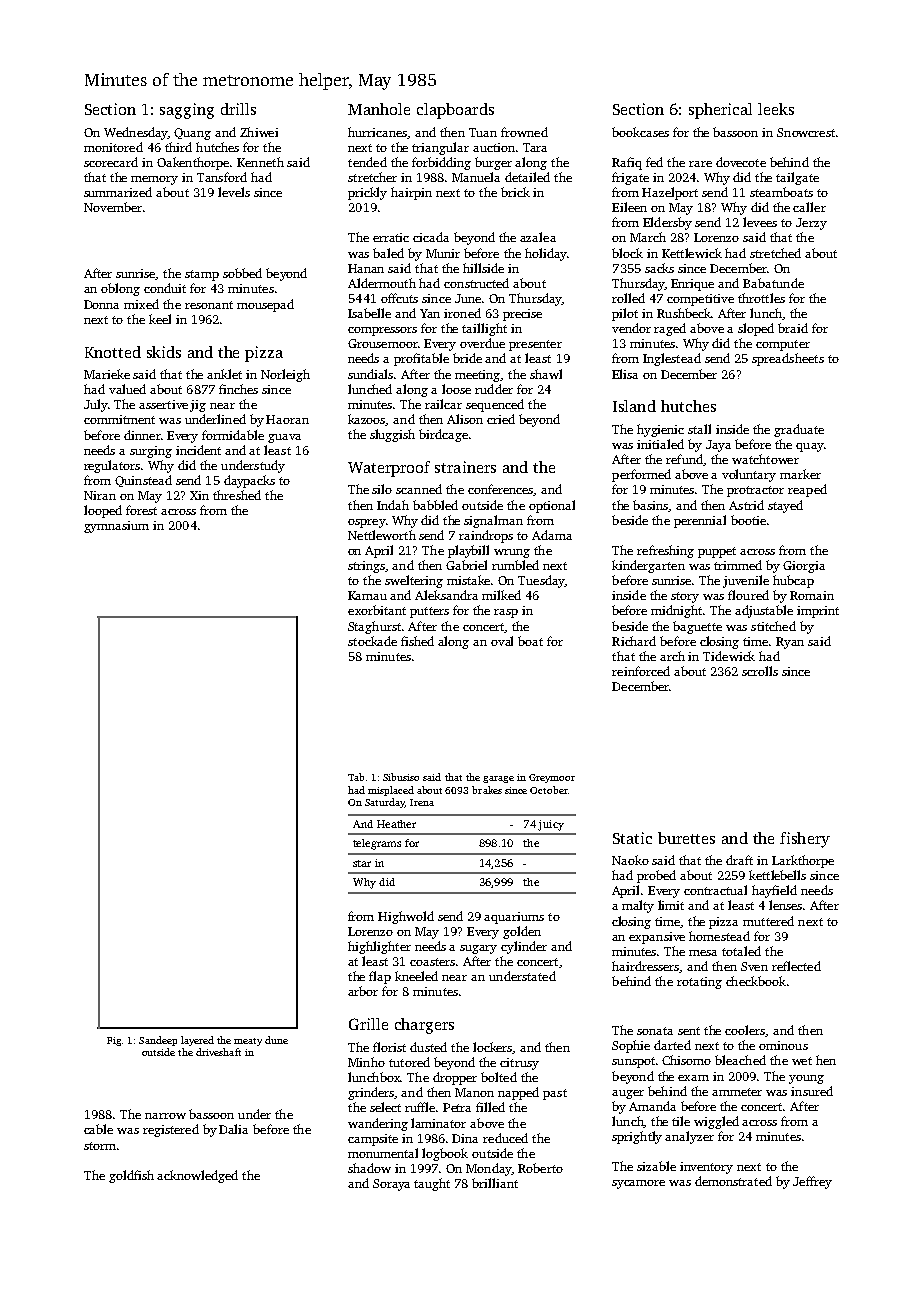  Describe the element at coordinates (362, 863) in the screenshot. I see `star` at that location.
